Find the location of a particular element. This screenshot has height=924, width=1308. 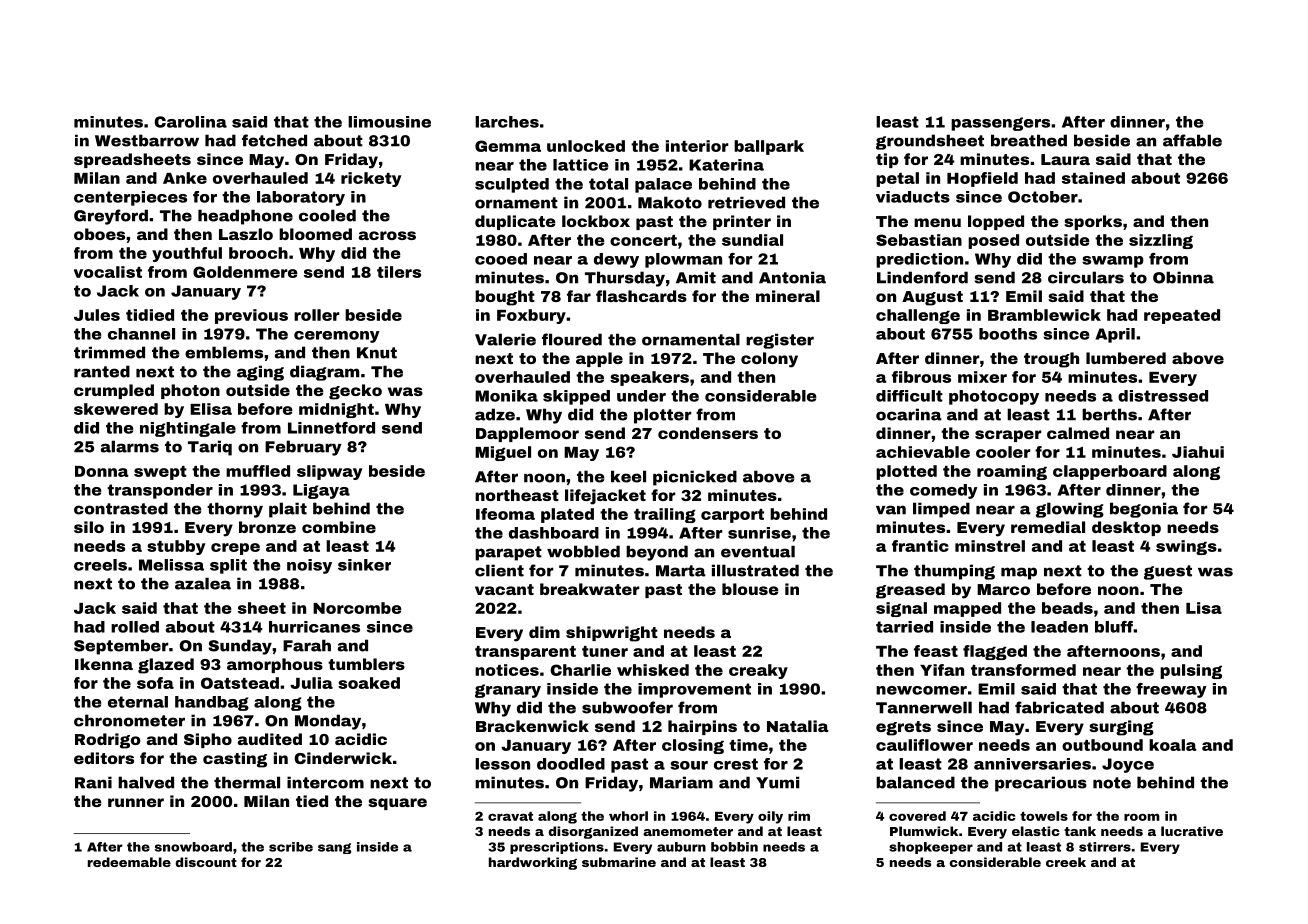

Carolina is located at coordinates (190, 122).
